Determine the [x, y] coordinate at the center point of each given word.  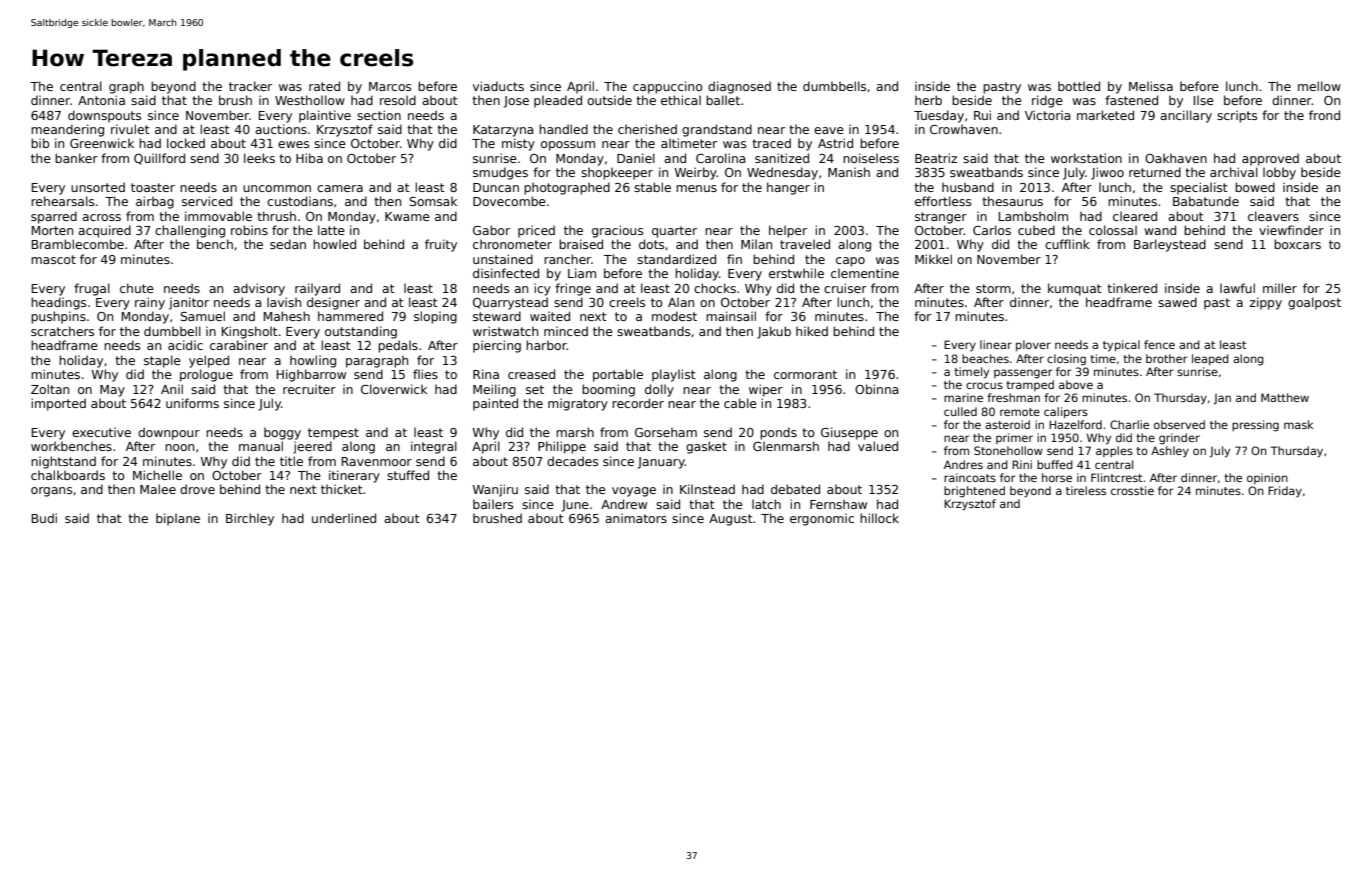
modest [674, 316]
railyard [317, 289]
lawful [1237, 288]
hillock [879, 518]
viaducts [498, 86]
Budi [44, 518]
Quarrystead [510, 303]
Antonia [101, 100]
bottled [1079, 86]
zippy [1266, 303]
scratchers [62, 331]
